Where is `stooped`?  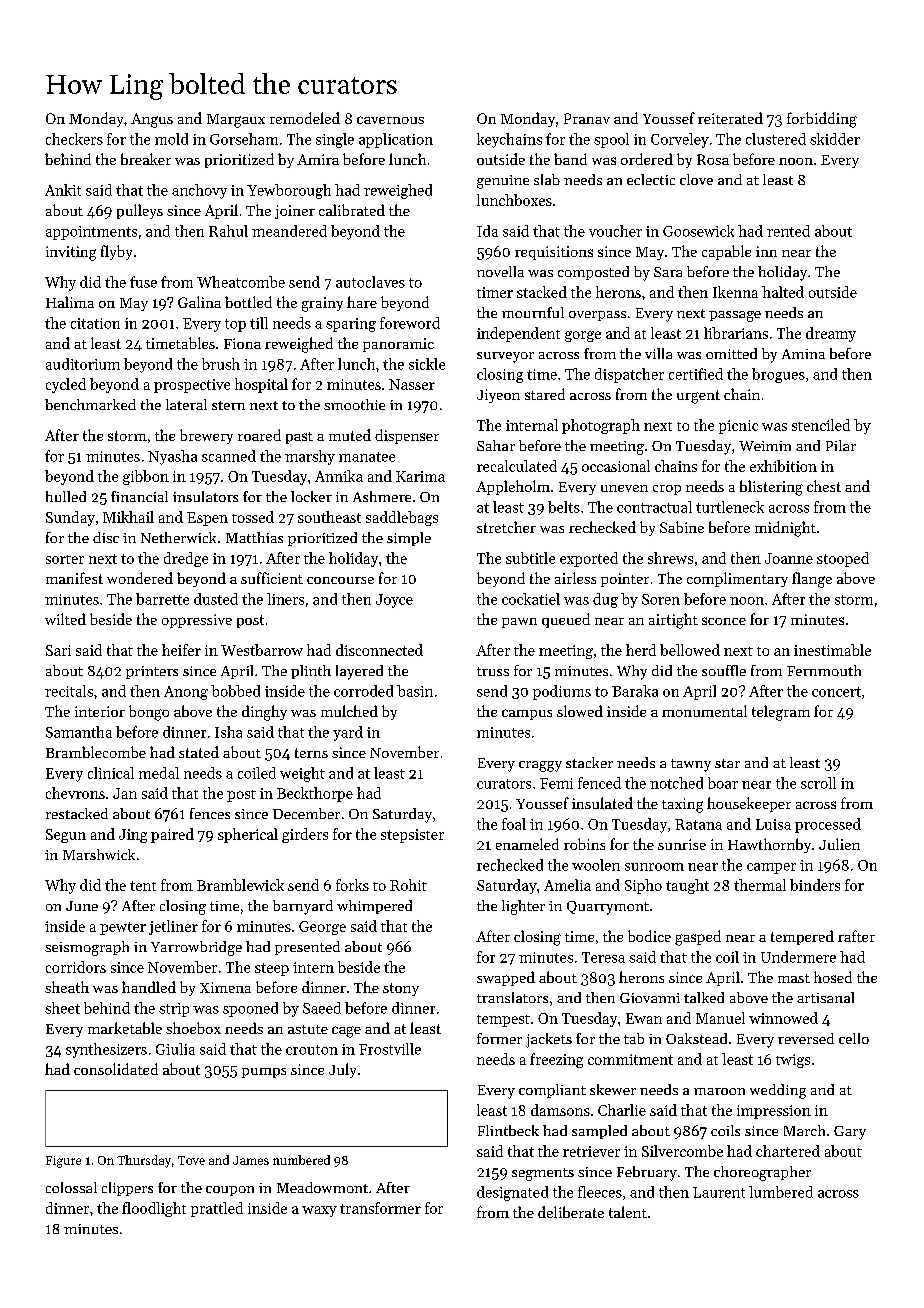 stooped is located at coordinates (843, 559).
